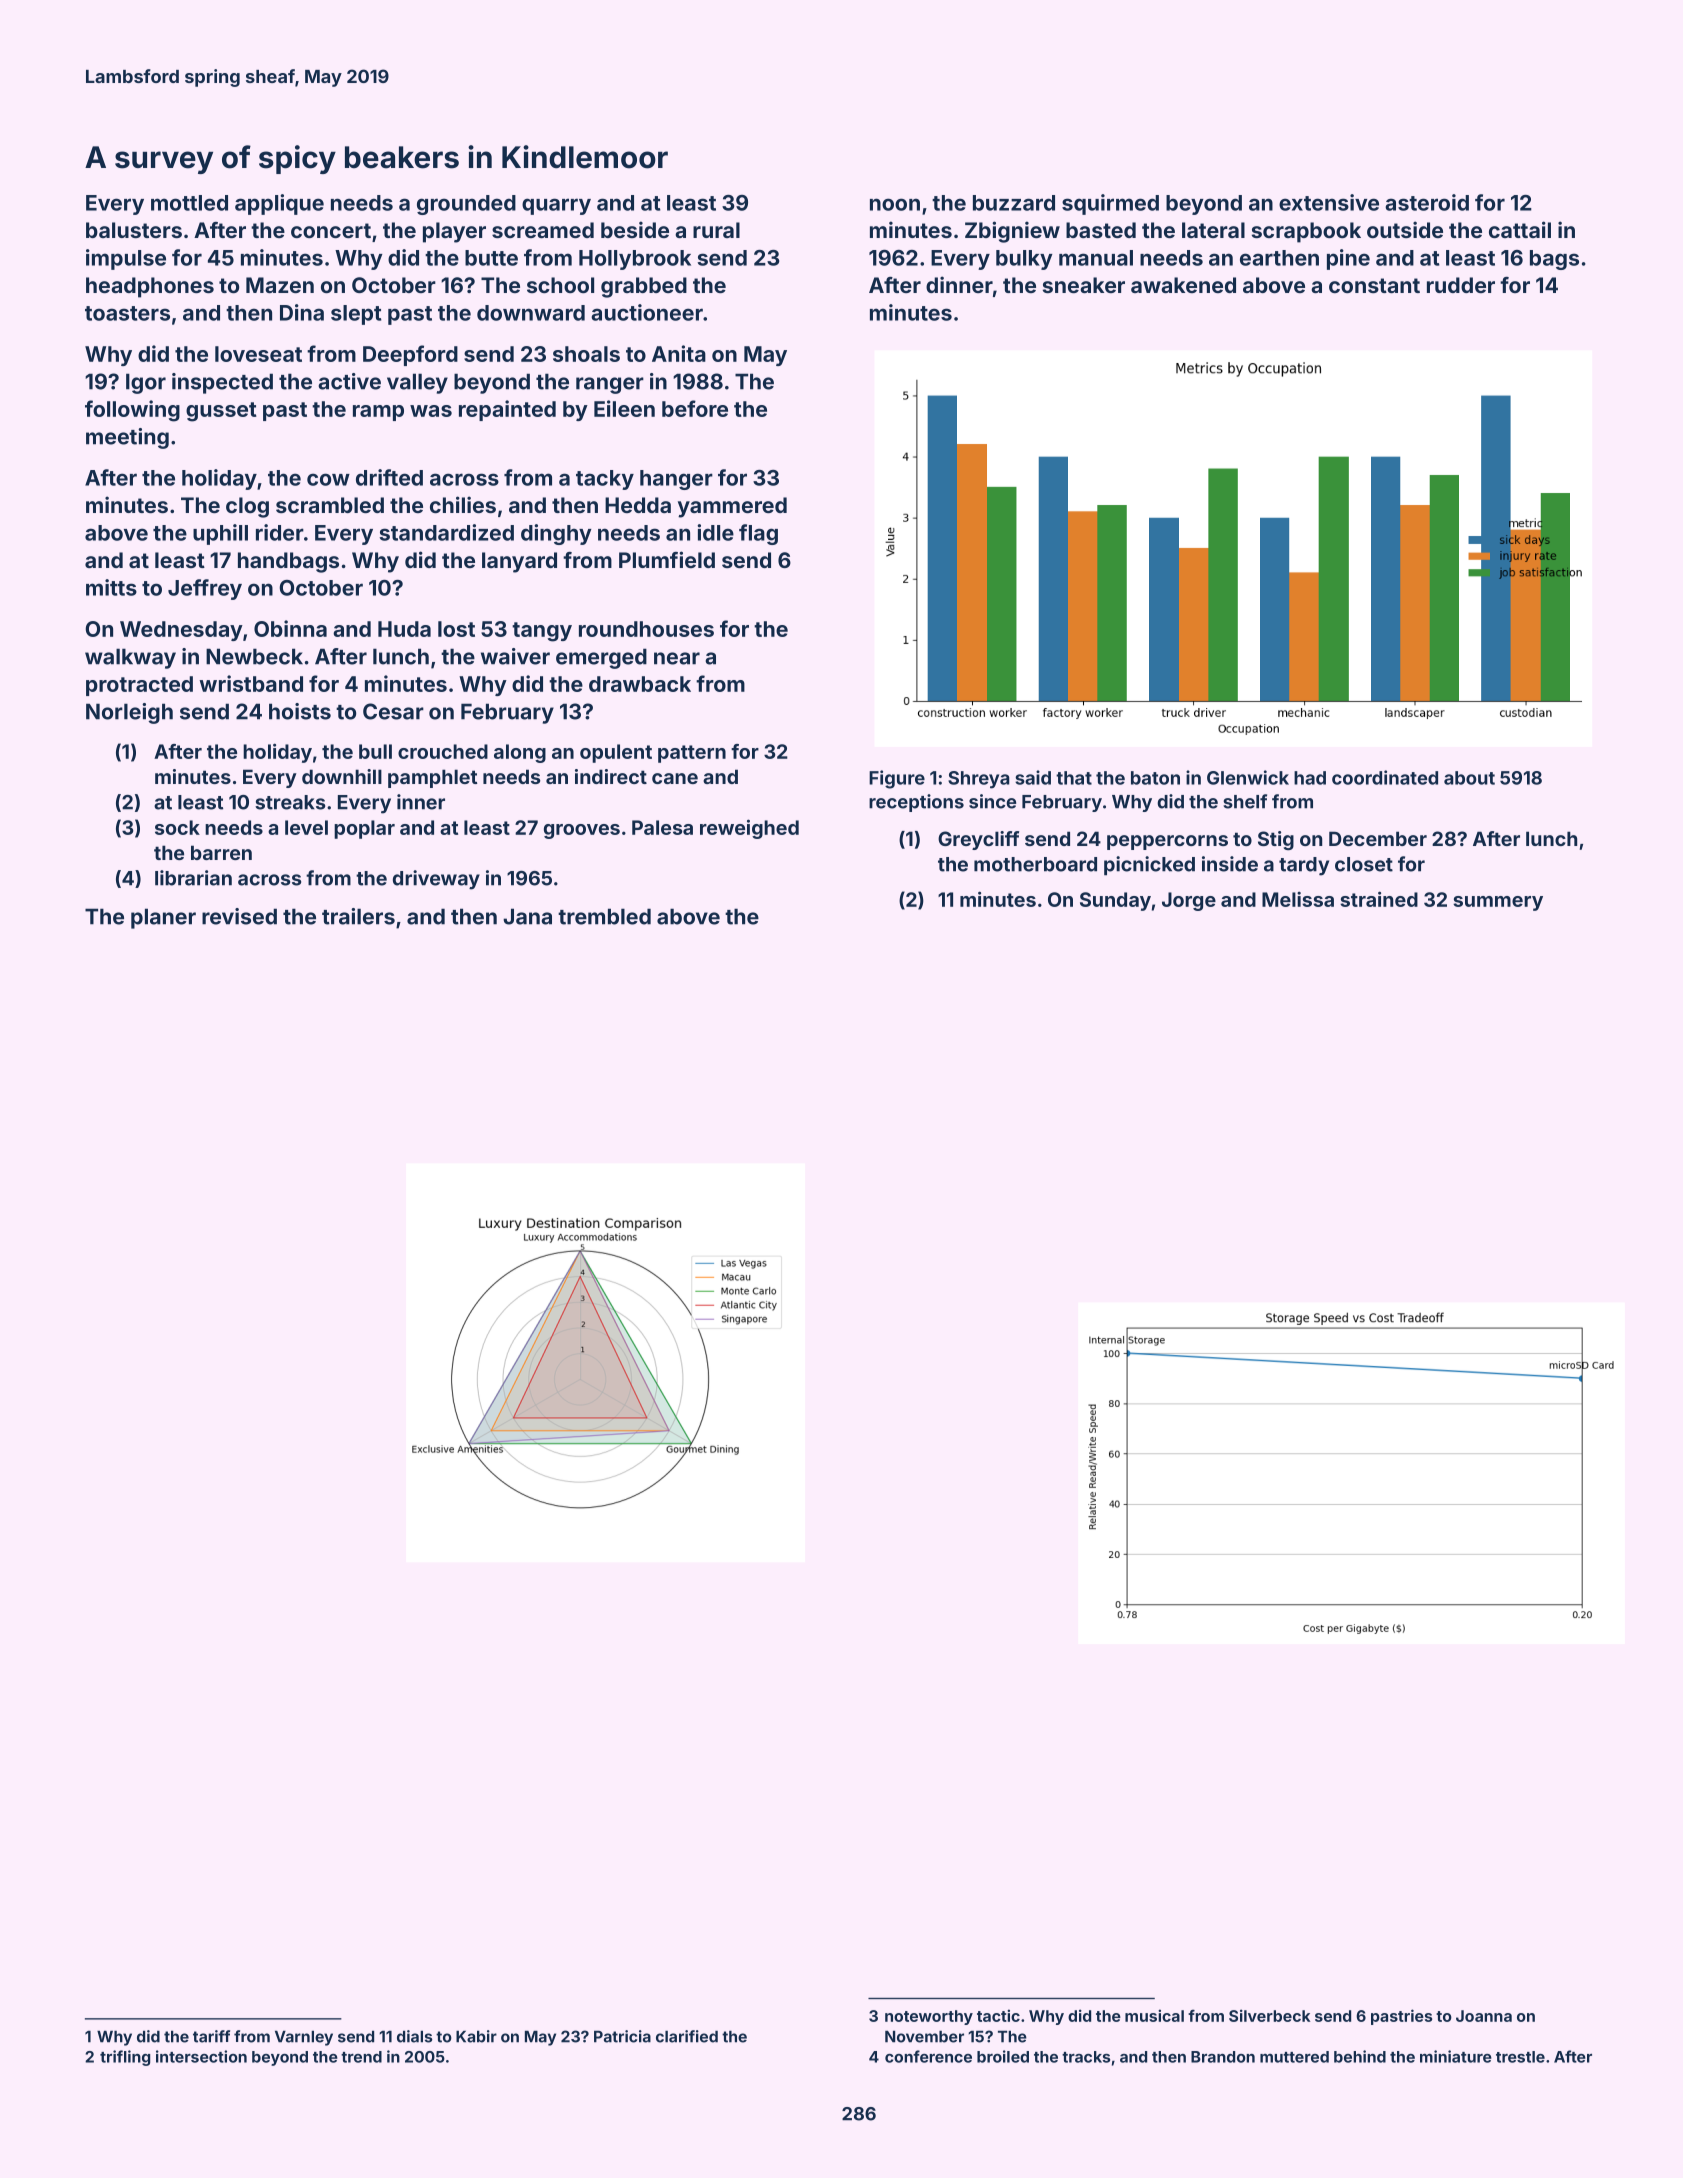  I want to click on intersection, so click(201, 2056).
